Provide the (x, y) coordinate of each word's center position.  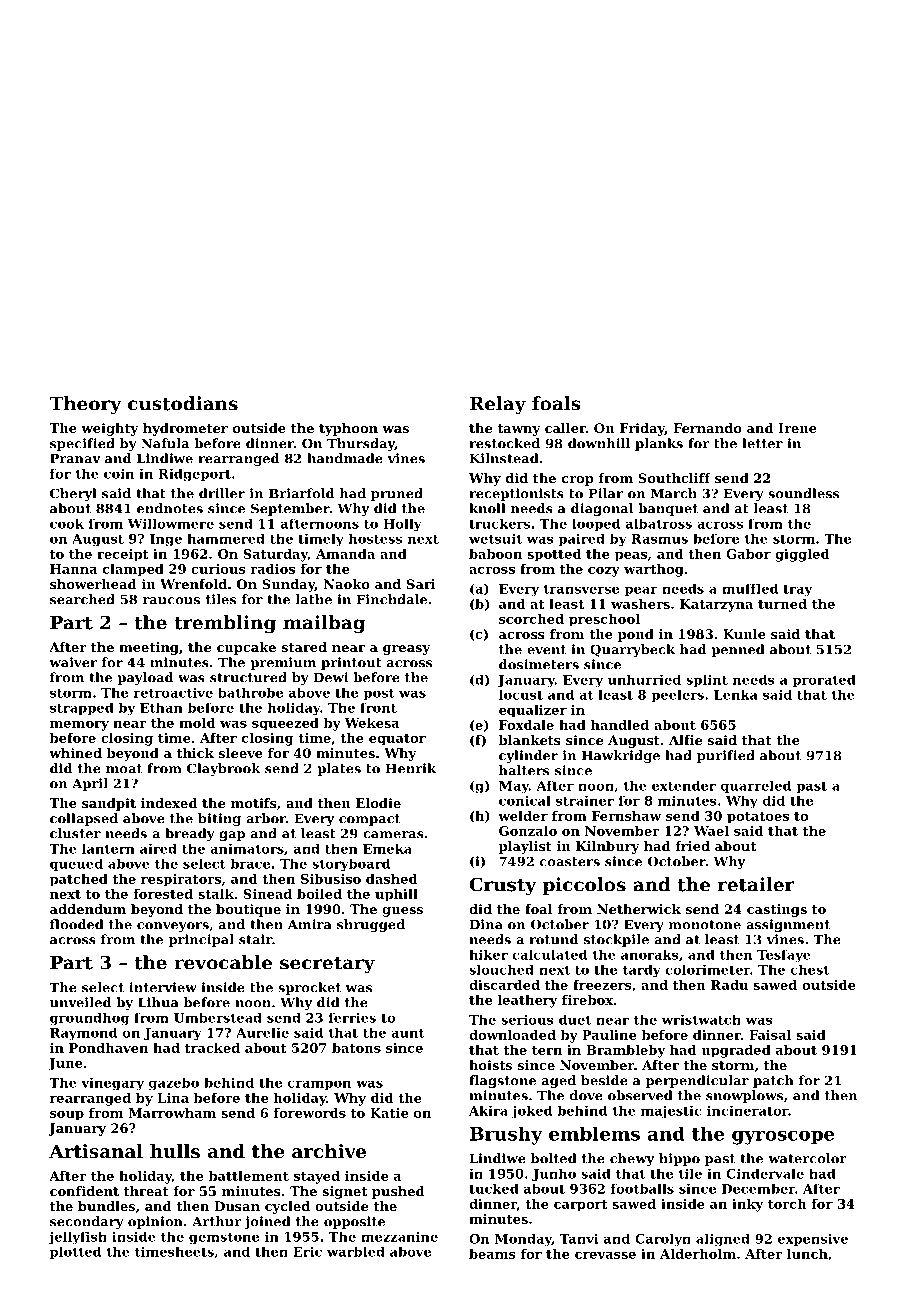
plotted (75, 1253)
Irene (797, 428)
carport (581, 1206)
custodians (183, 403)
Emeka (387, 848)
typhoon (348, 429)
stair (255, 939)
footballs (642, 1189)
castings (777, 910)
